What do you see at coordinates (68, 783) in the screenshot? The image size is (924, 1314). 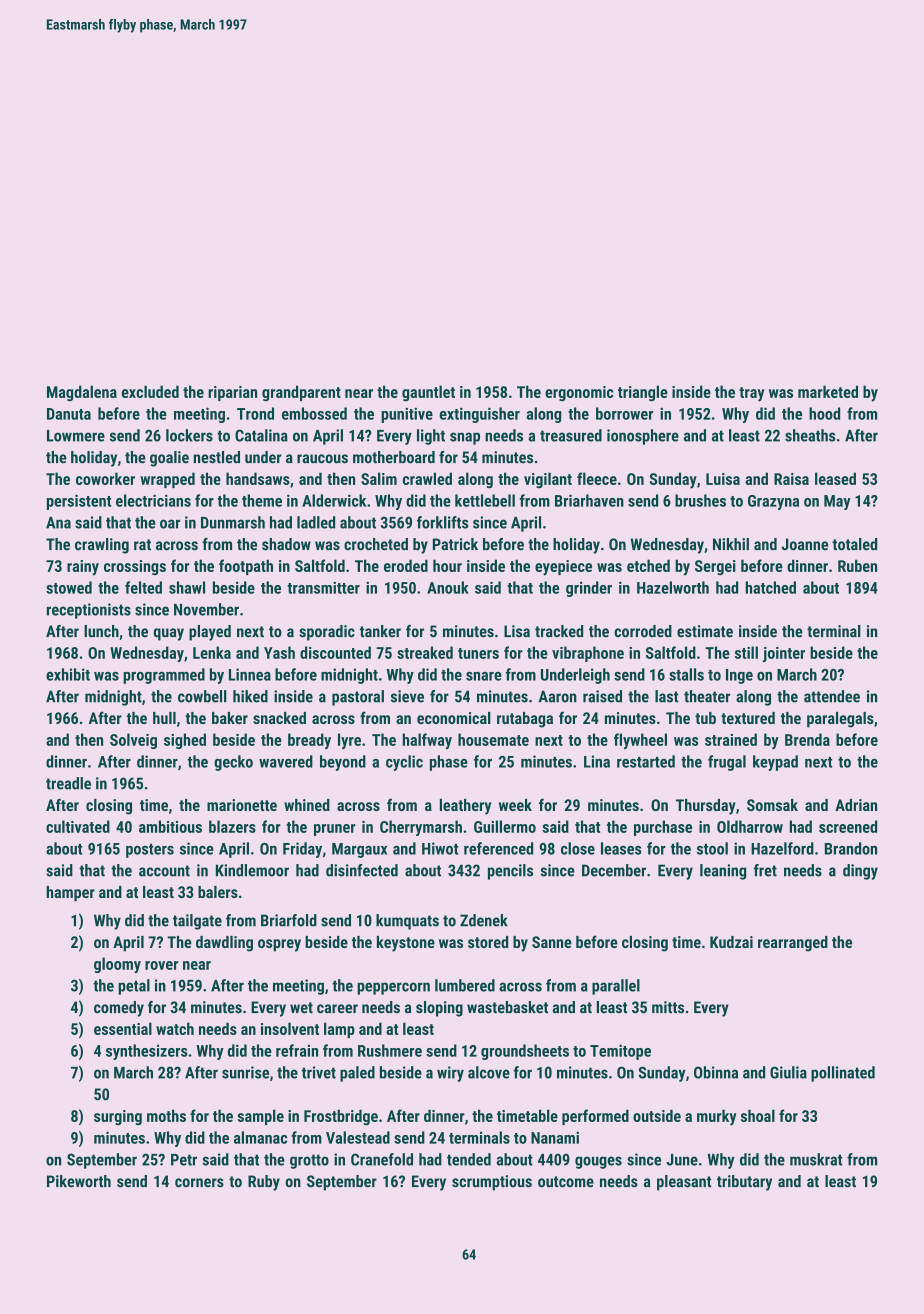 I see `treadle` at bounding box center [68, 783].
